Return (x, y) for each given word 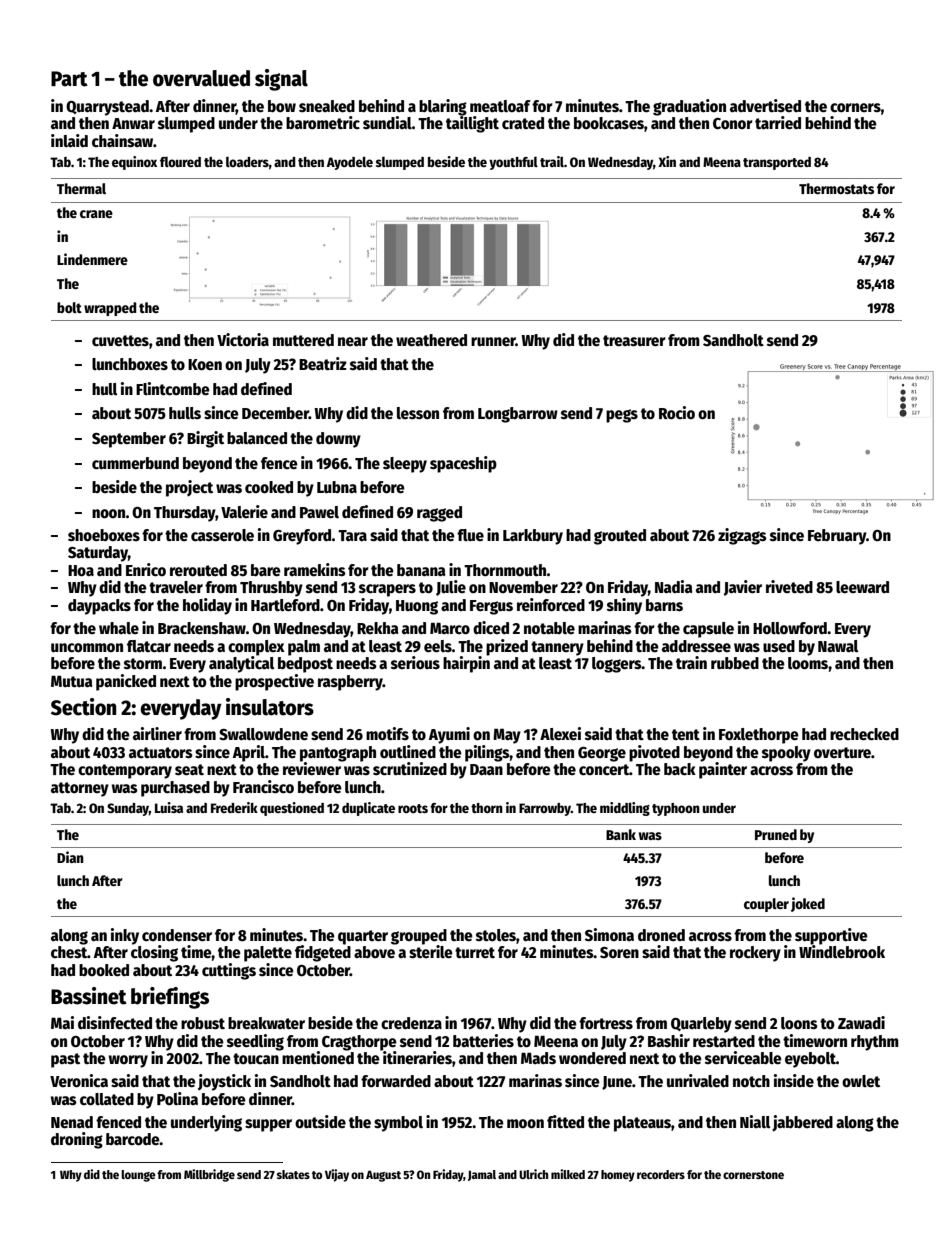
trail (552, 161)
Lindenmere (92, 259)
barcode (133, 1139)
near (353, 341)
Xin (667, 161)
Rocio (677, 412)
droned (661, 935)
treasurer (634, 341)
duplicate (368, 809)
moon (525, 1123)
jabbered (802, 1123)
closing (154, 953)
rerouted (198, 570)
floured (180, 161)
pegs (622, 416)
